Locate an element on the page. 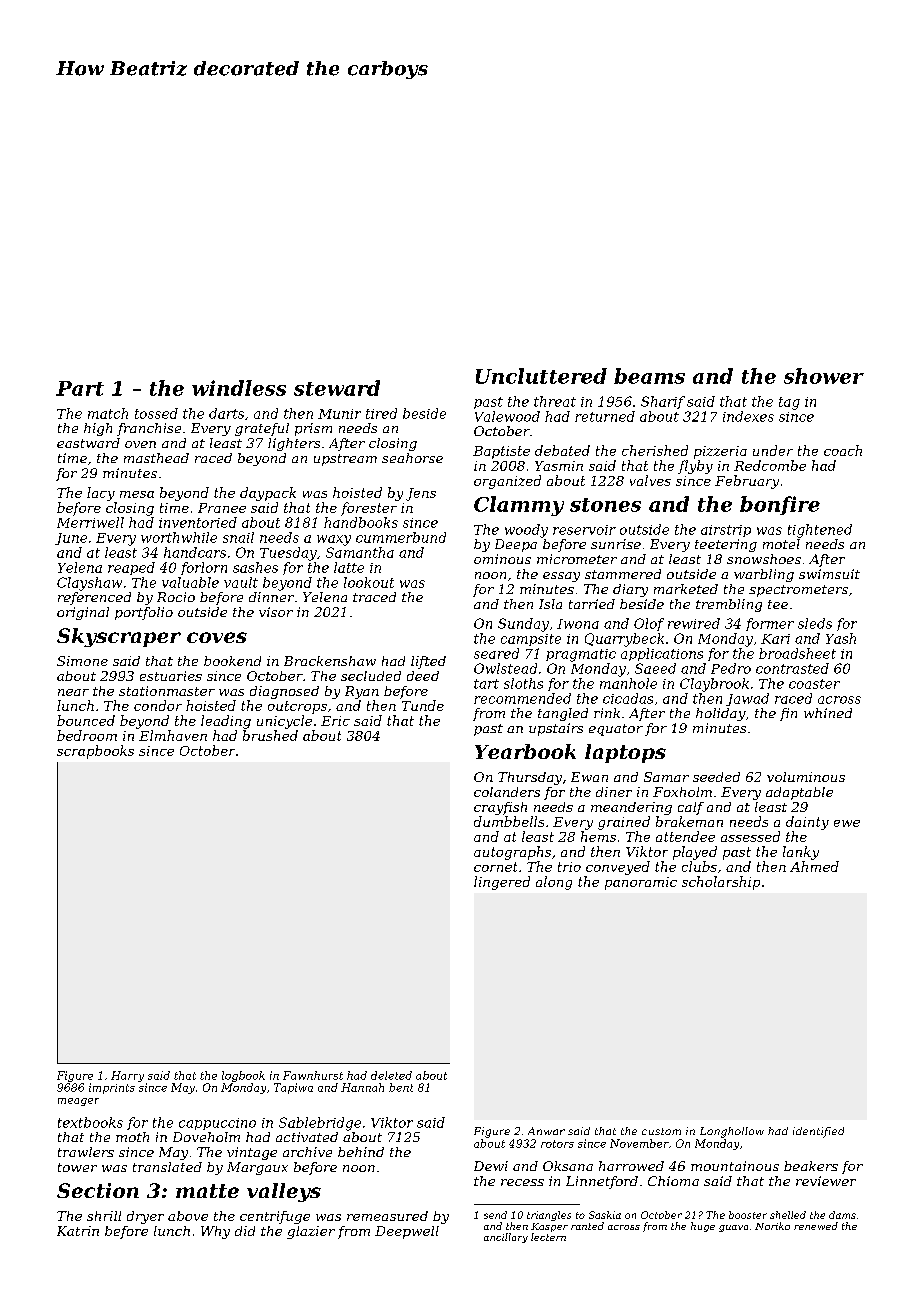 The height and width of the image is (1308, 924). scholarship is located at coordinates (721, 883).
